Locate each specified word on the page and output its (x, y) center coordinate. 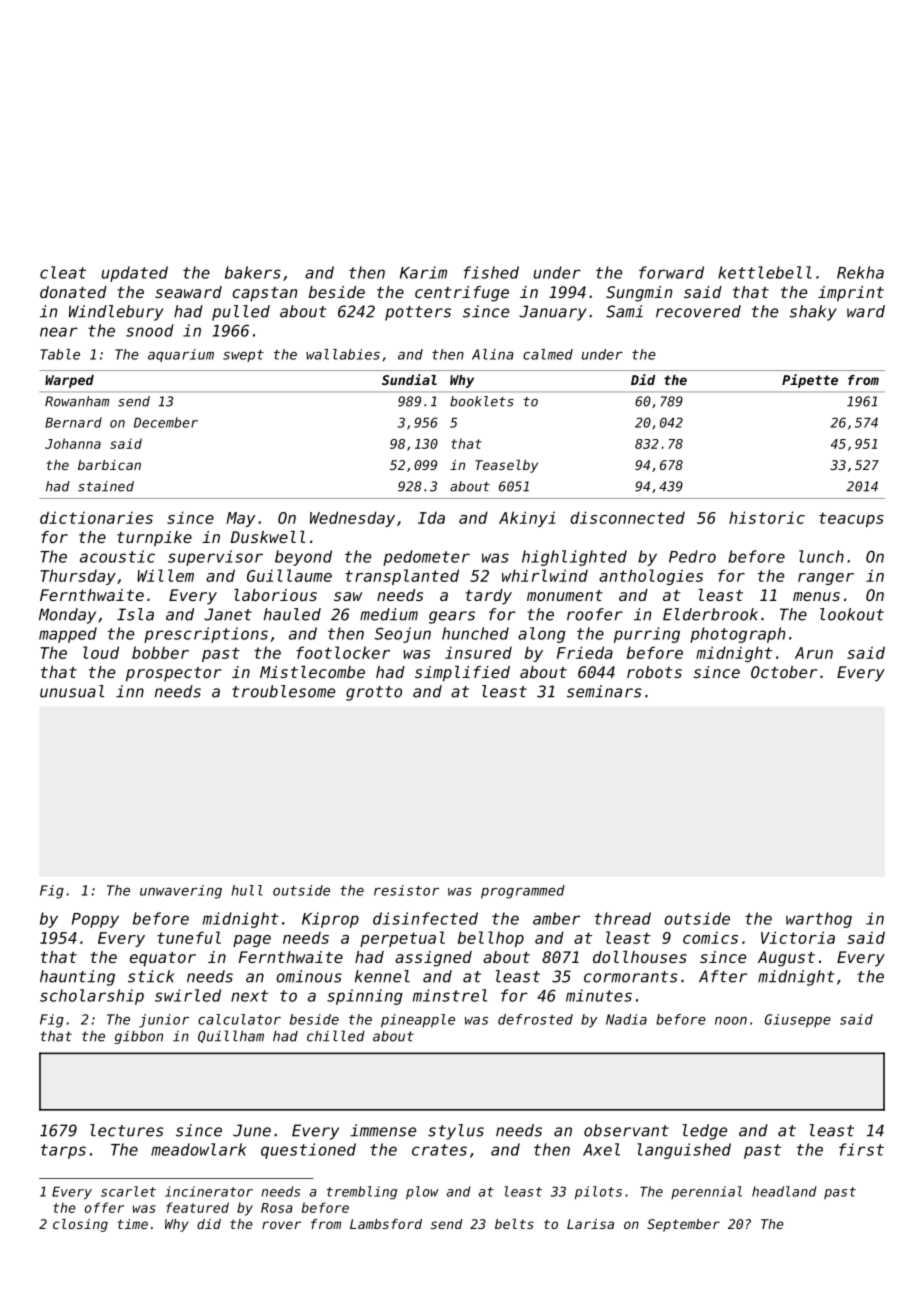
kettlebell (765, 272)
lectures (126, 1130)
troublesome (283, 691)
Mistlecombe (312, 672)
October (784, 672)
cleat (63, 272)
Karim (423, 272)
